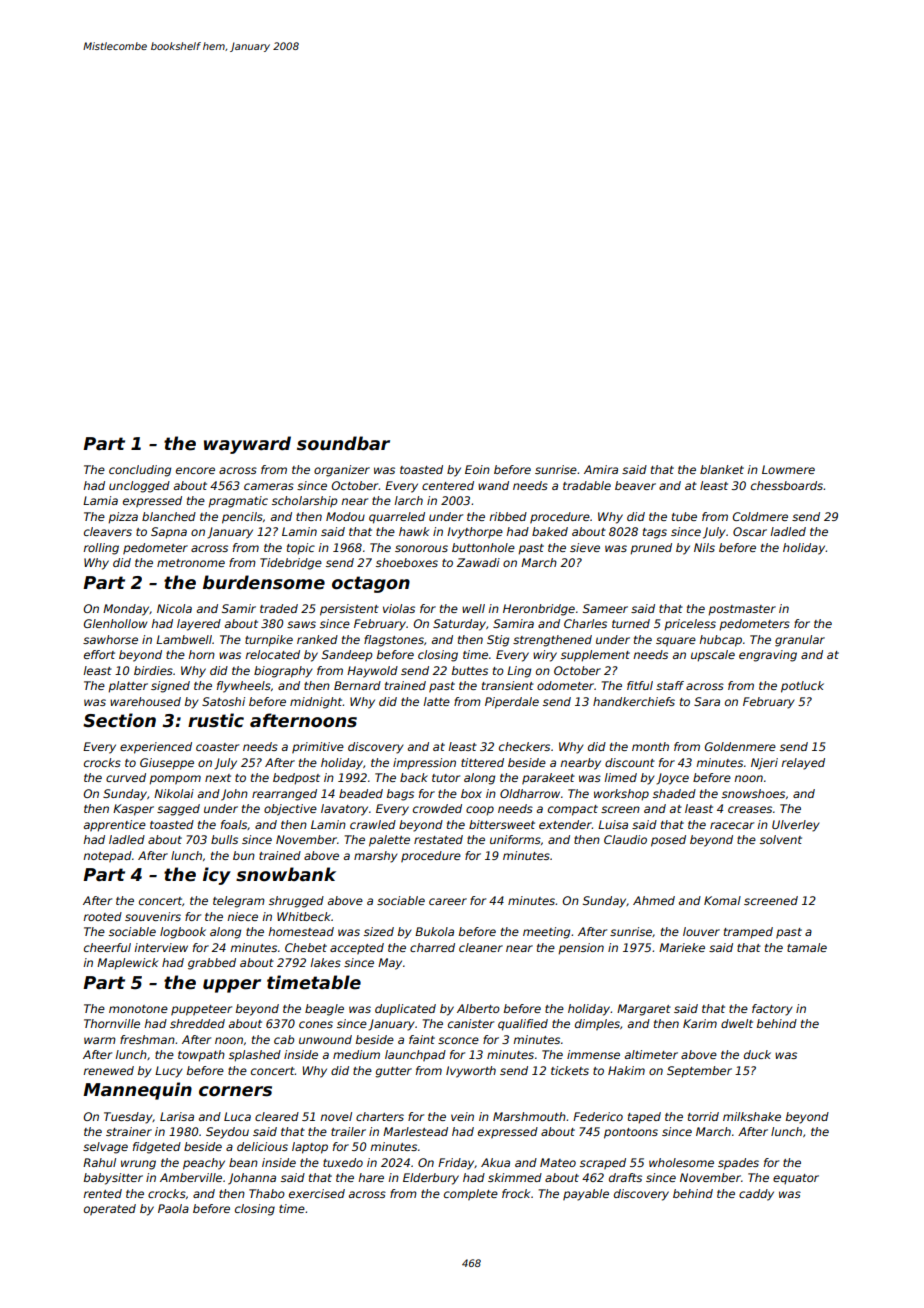  I want to click on Thabo, so click(267, 1193).
